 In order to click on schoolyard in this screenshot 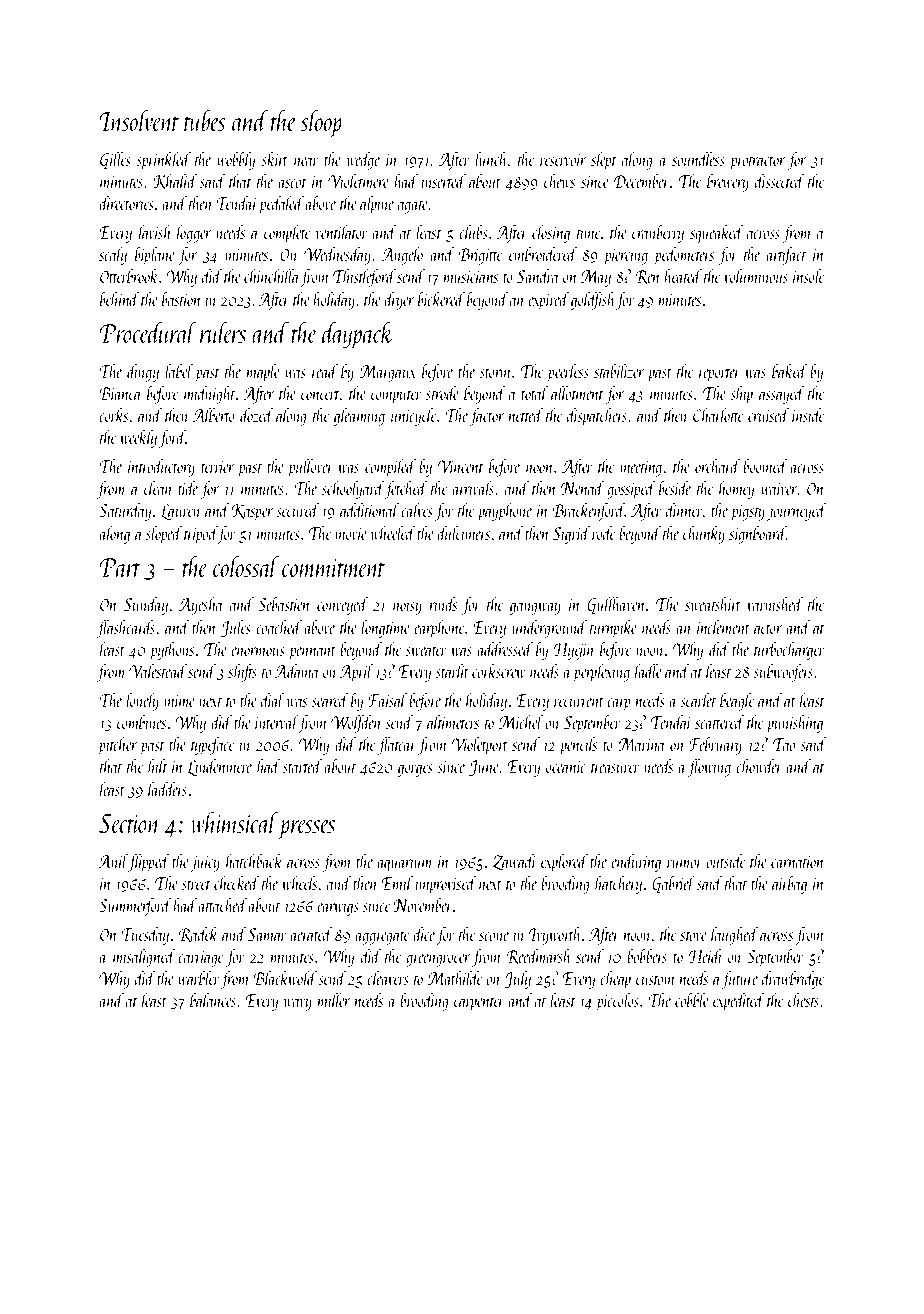, I will do `click(353, 490)`.
